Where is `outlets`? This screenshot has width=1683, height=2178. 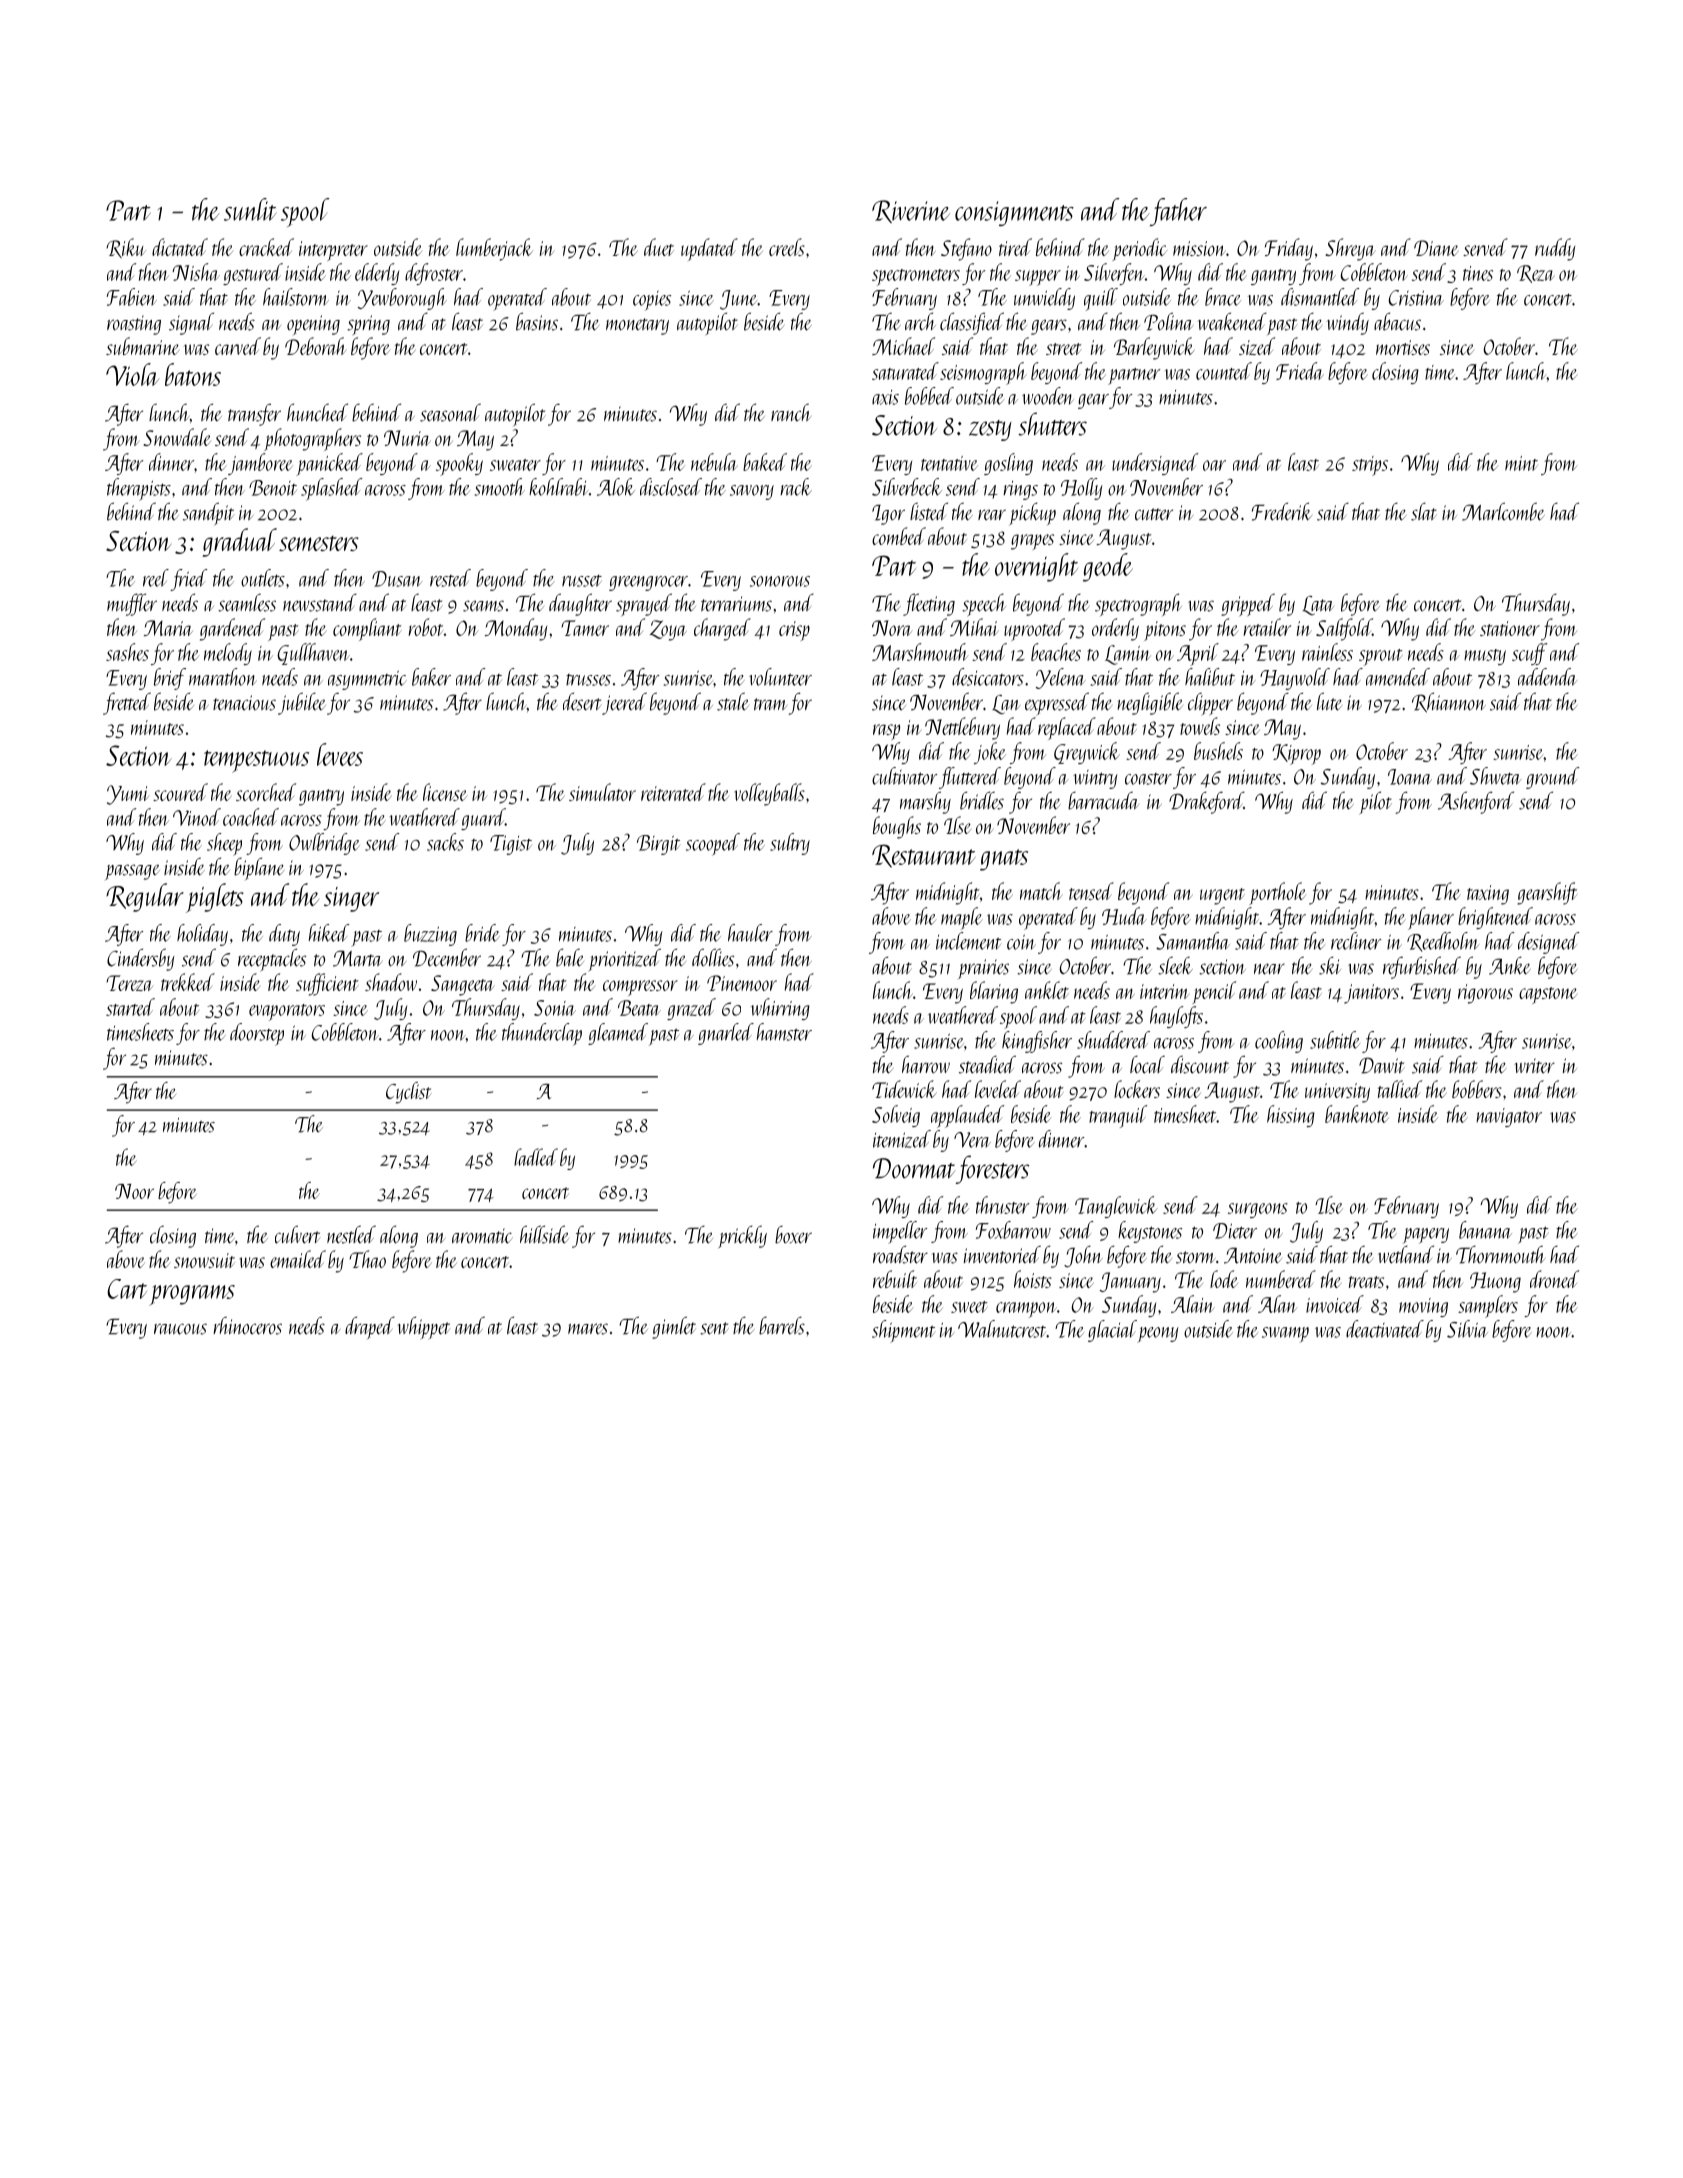
outlets is located at coordinates (263, 578).
